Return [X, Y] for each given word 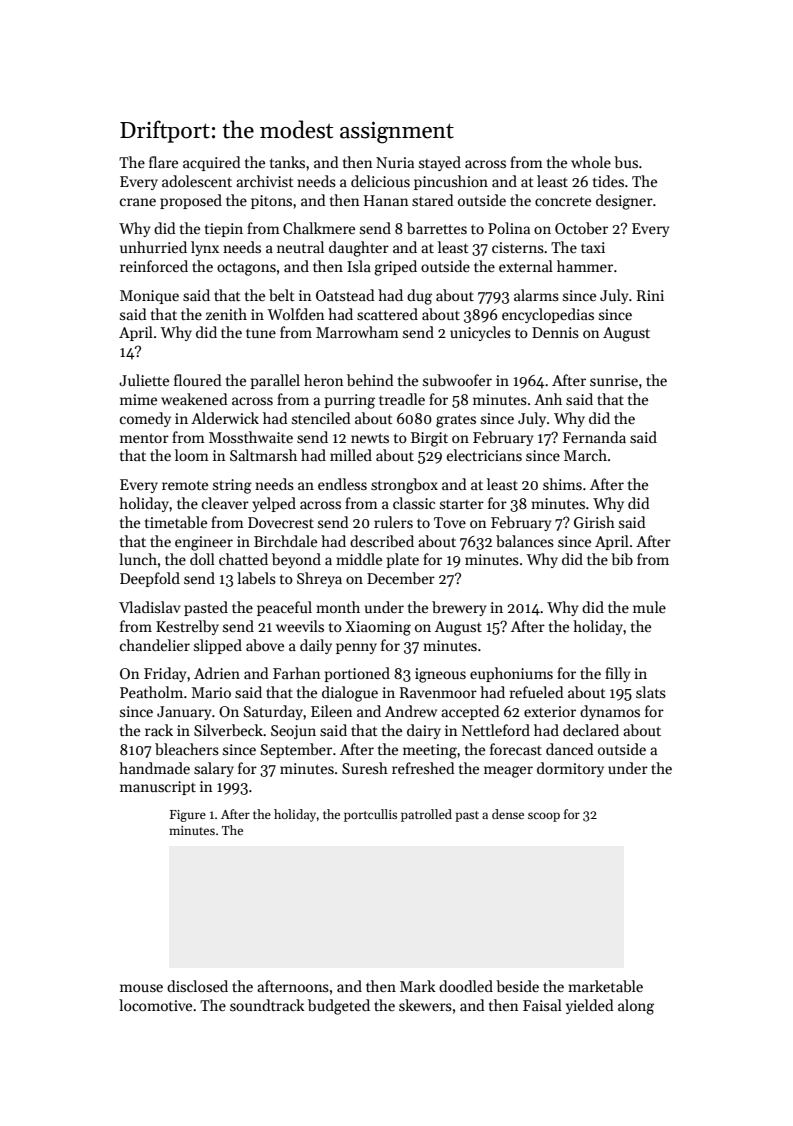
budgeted [339, 1007]
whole [591, 162]
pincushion [451, 182]
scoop [544, 817]
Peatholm [151, 692]
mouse [141, 988]
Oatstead [345, 295]
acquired [212, 163]
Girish [594, 522]
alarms [536, 295]
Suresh [365, 768]
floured [198, 380]
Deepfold [150, 579]
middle [359, 559]
